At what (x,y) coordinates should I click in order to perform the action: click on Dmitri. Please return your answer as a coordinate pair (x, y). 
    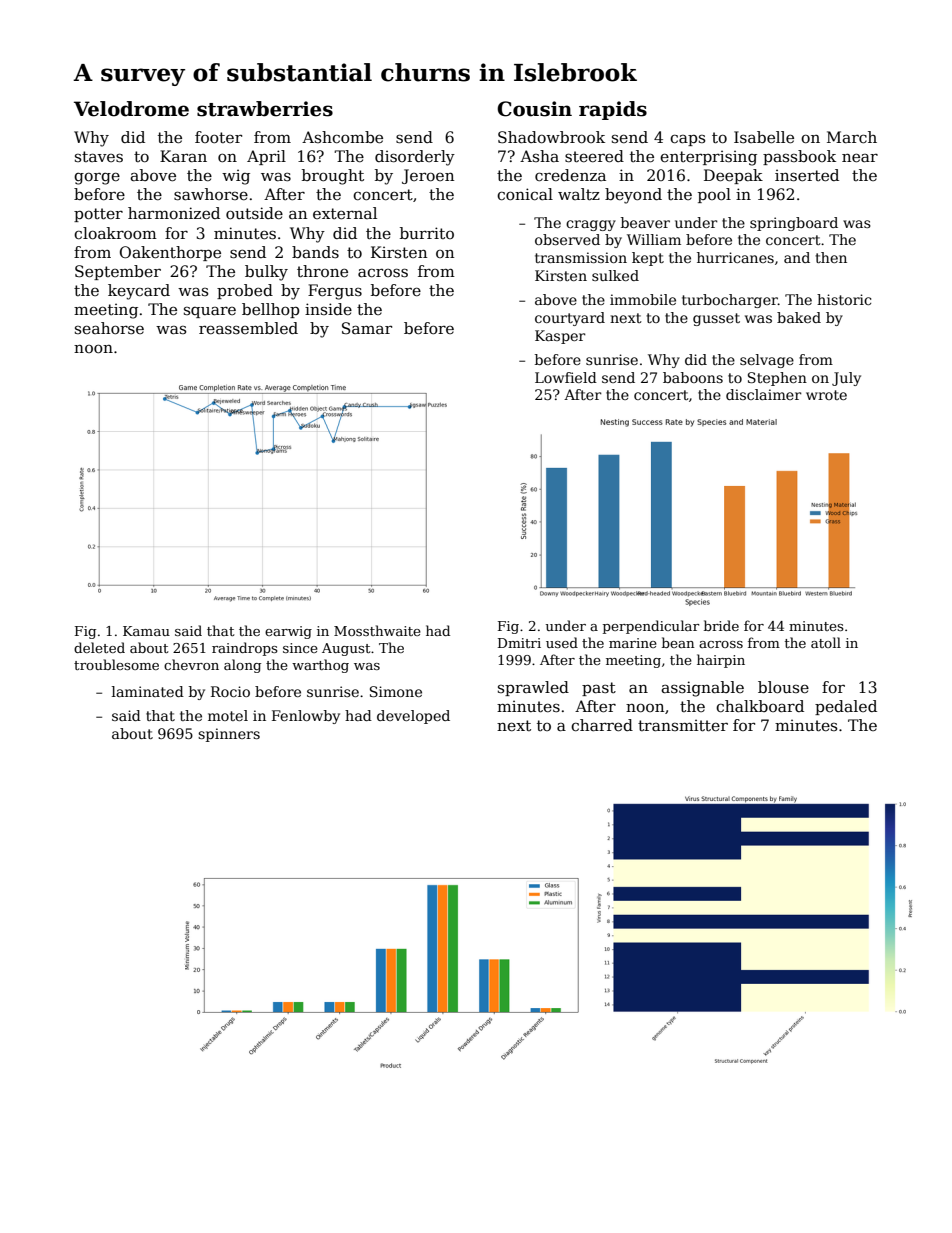
    Looking at the image, I should click on (519, 643).
